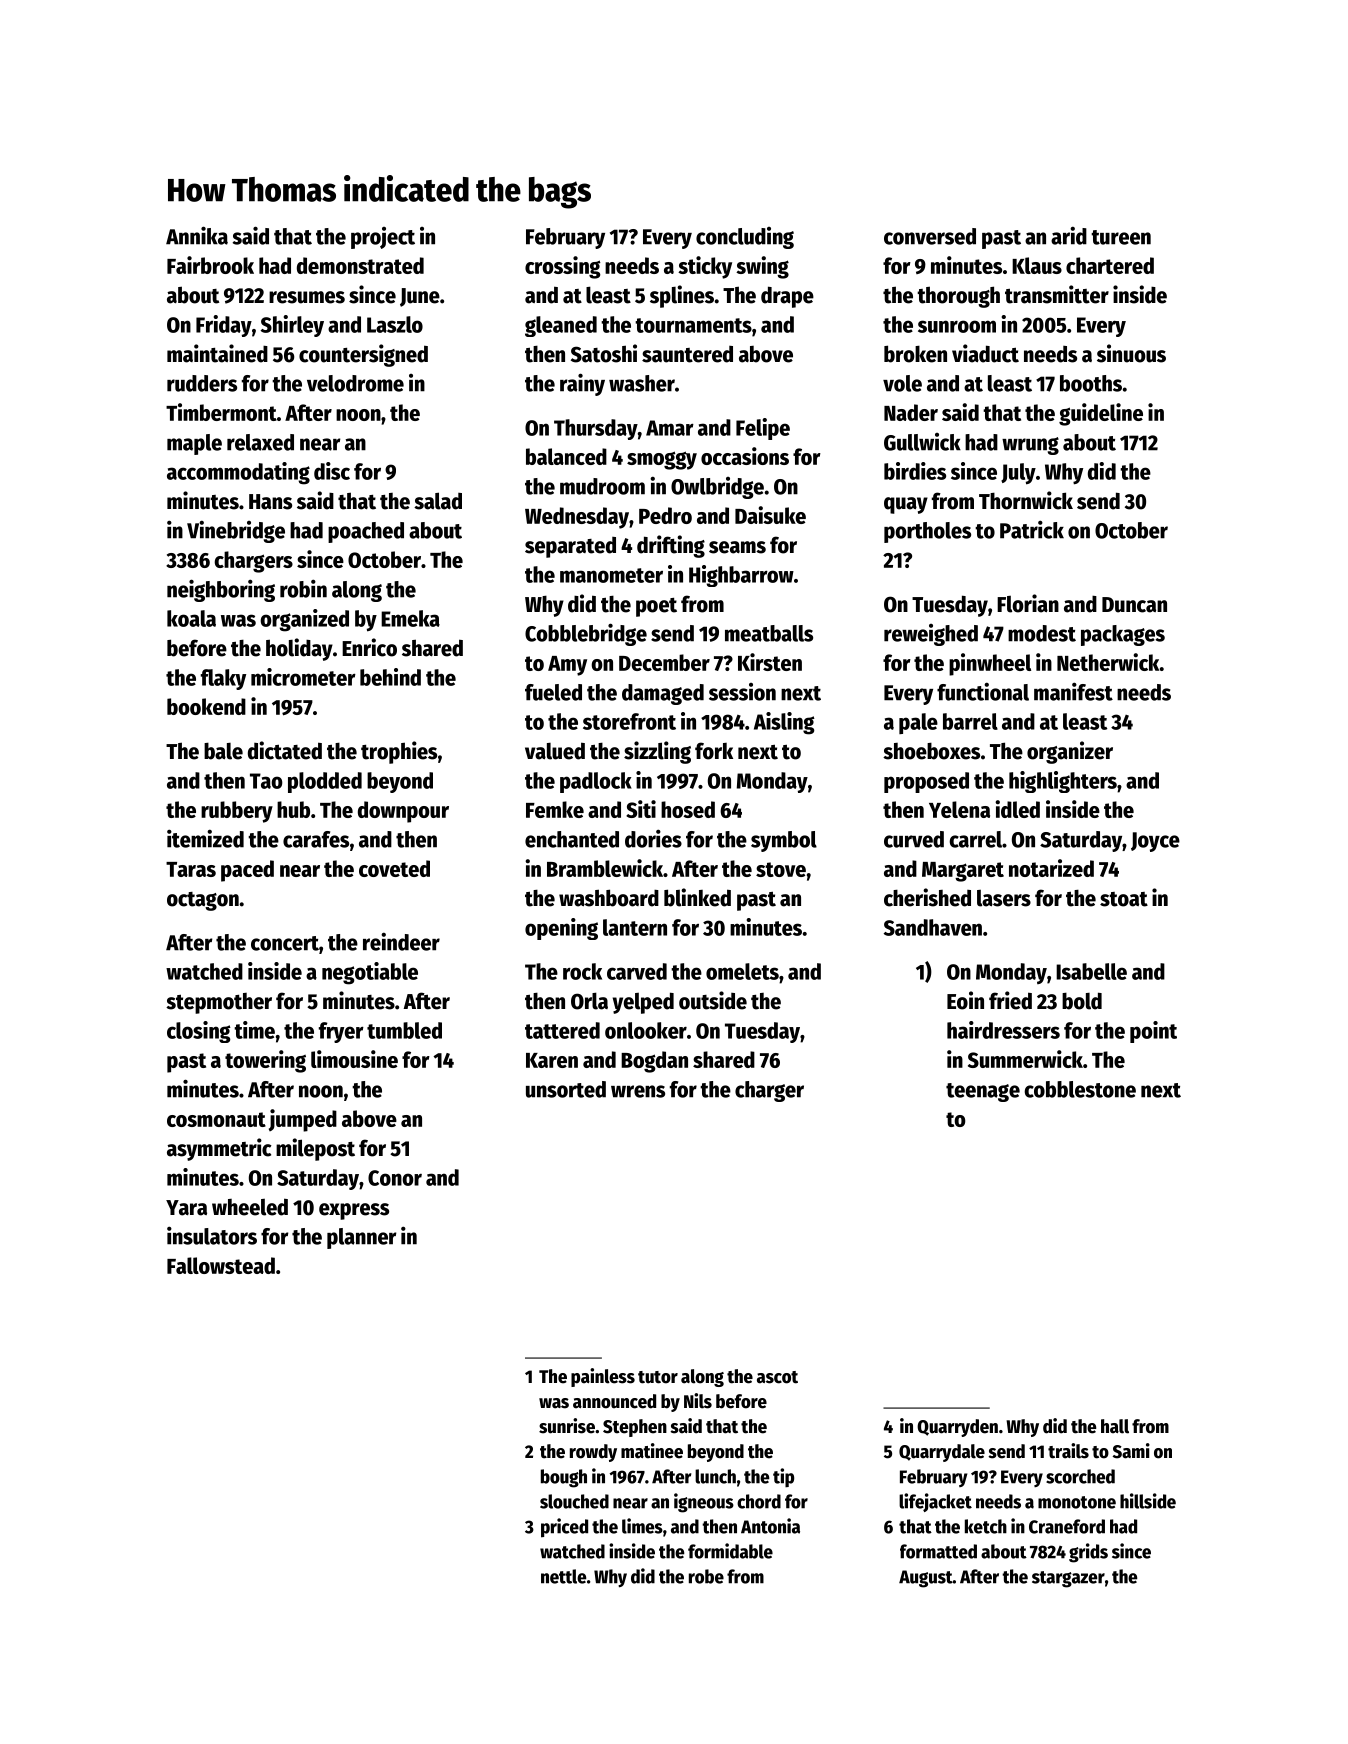 This screenshot has height=1744, width=1348. I want to click on carved, so click(637, 971).
